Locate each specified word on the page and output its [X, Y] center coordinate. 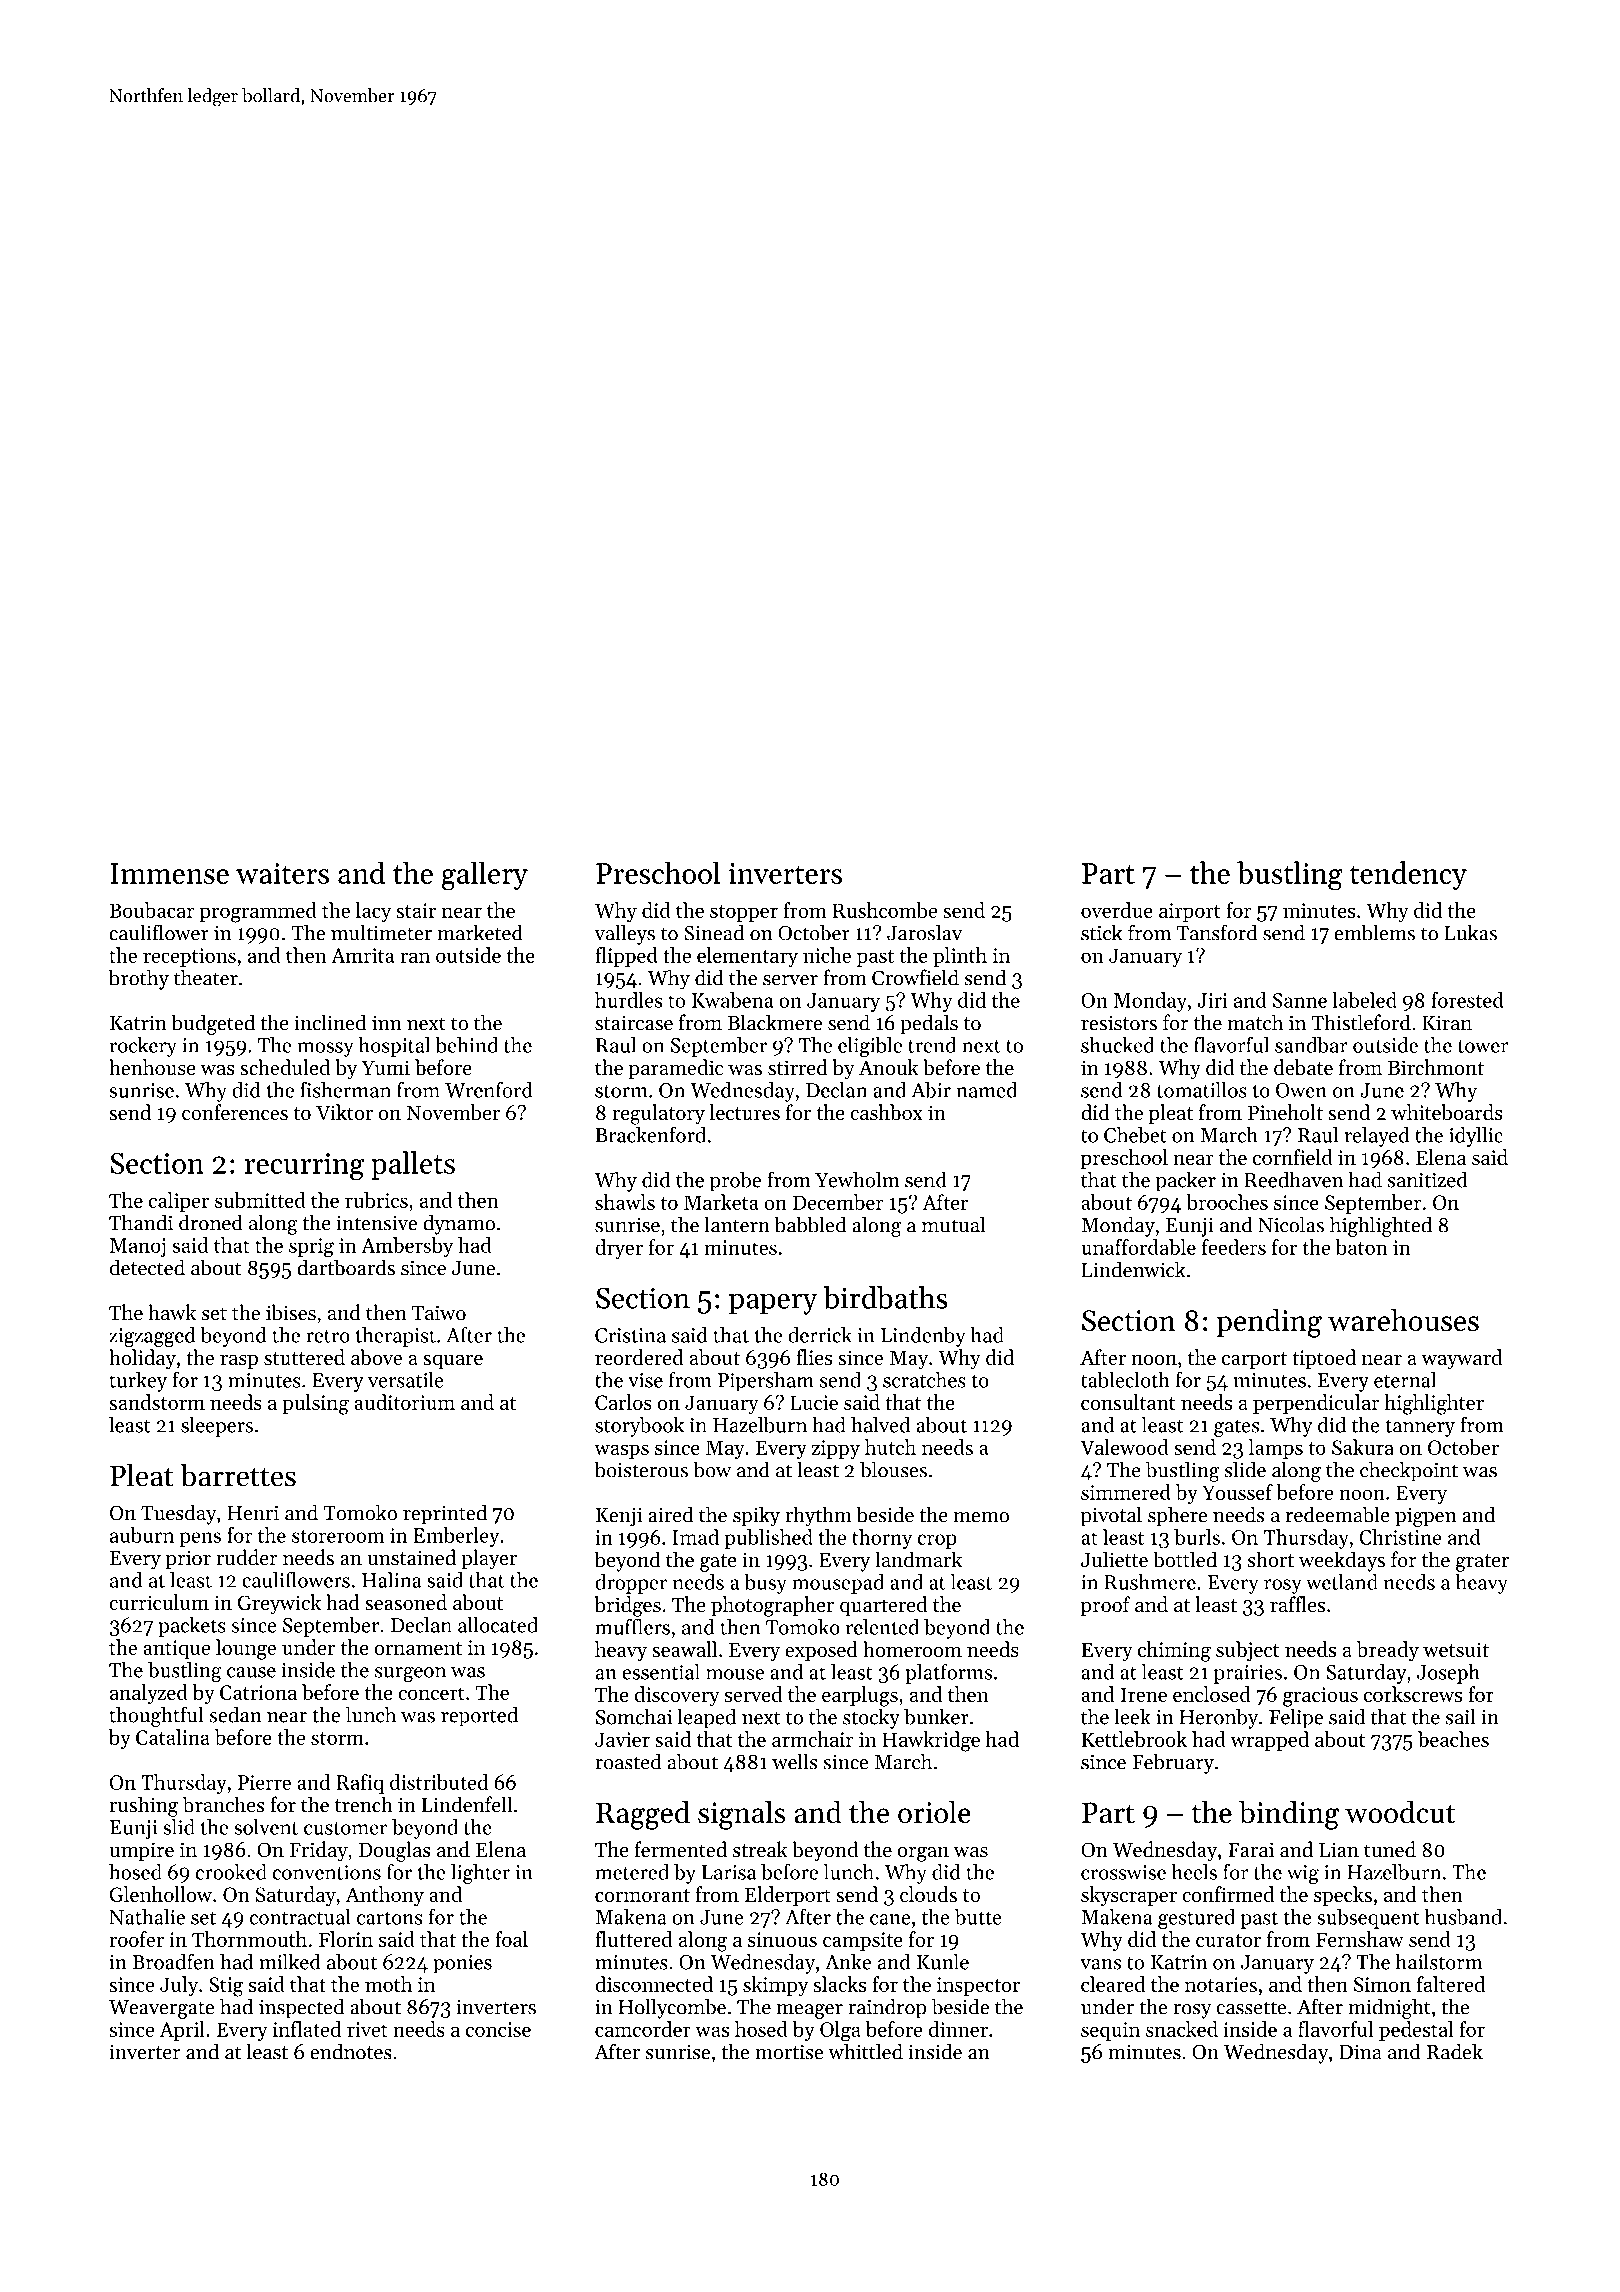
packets [192, 1627]
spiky [756, 1516]
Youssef [1237, 1492]
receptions [189, 957]
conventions [327, 1872]
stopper [744, 913]
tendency [1408, 875]
